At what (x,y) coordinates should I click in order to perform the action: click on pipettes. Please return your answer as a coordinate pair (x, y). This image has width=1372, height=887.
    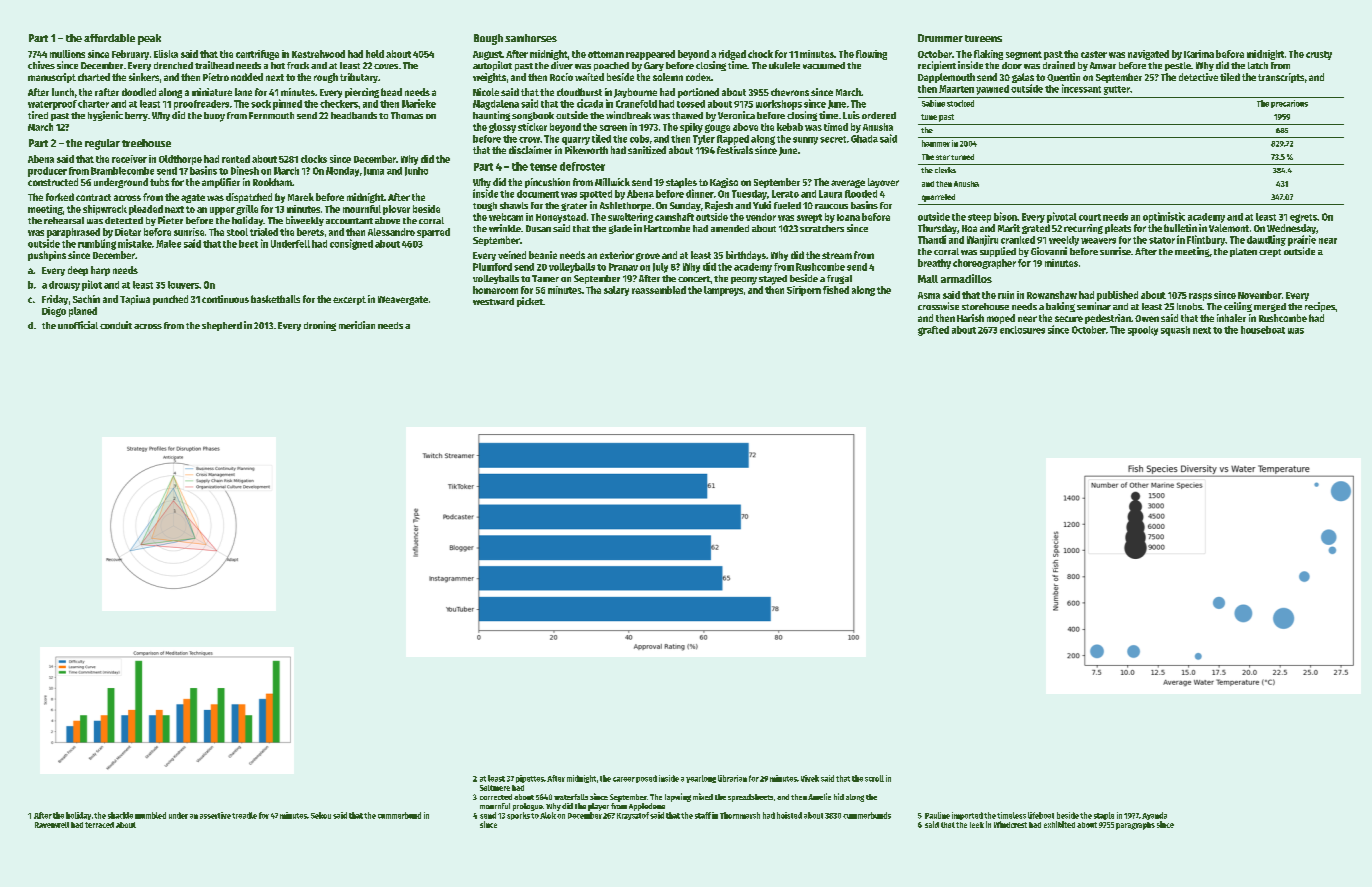
    Looking at the image, I should click on (530, 779).
